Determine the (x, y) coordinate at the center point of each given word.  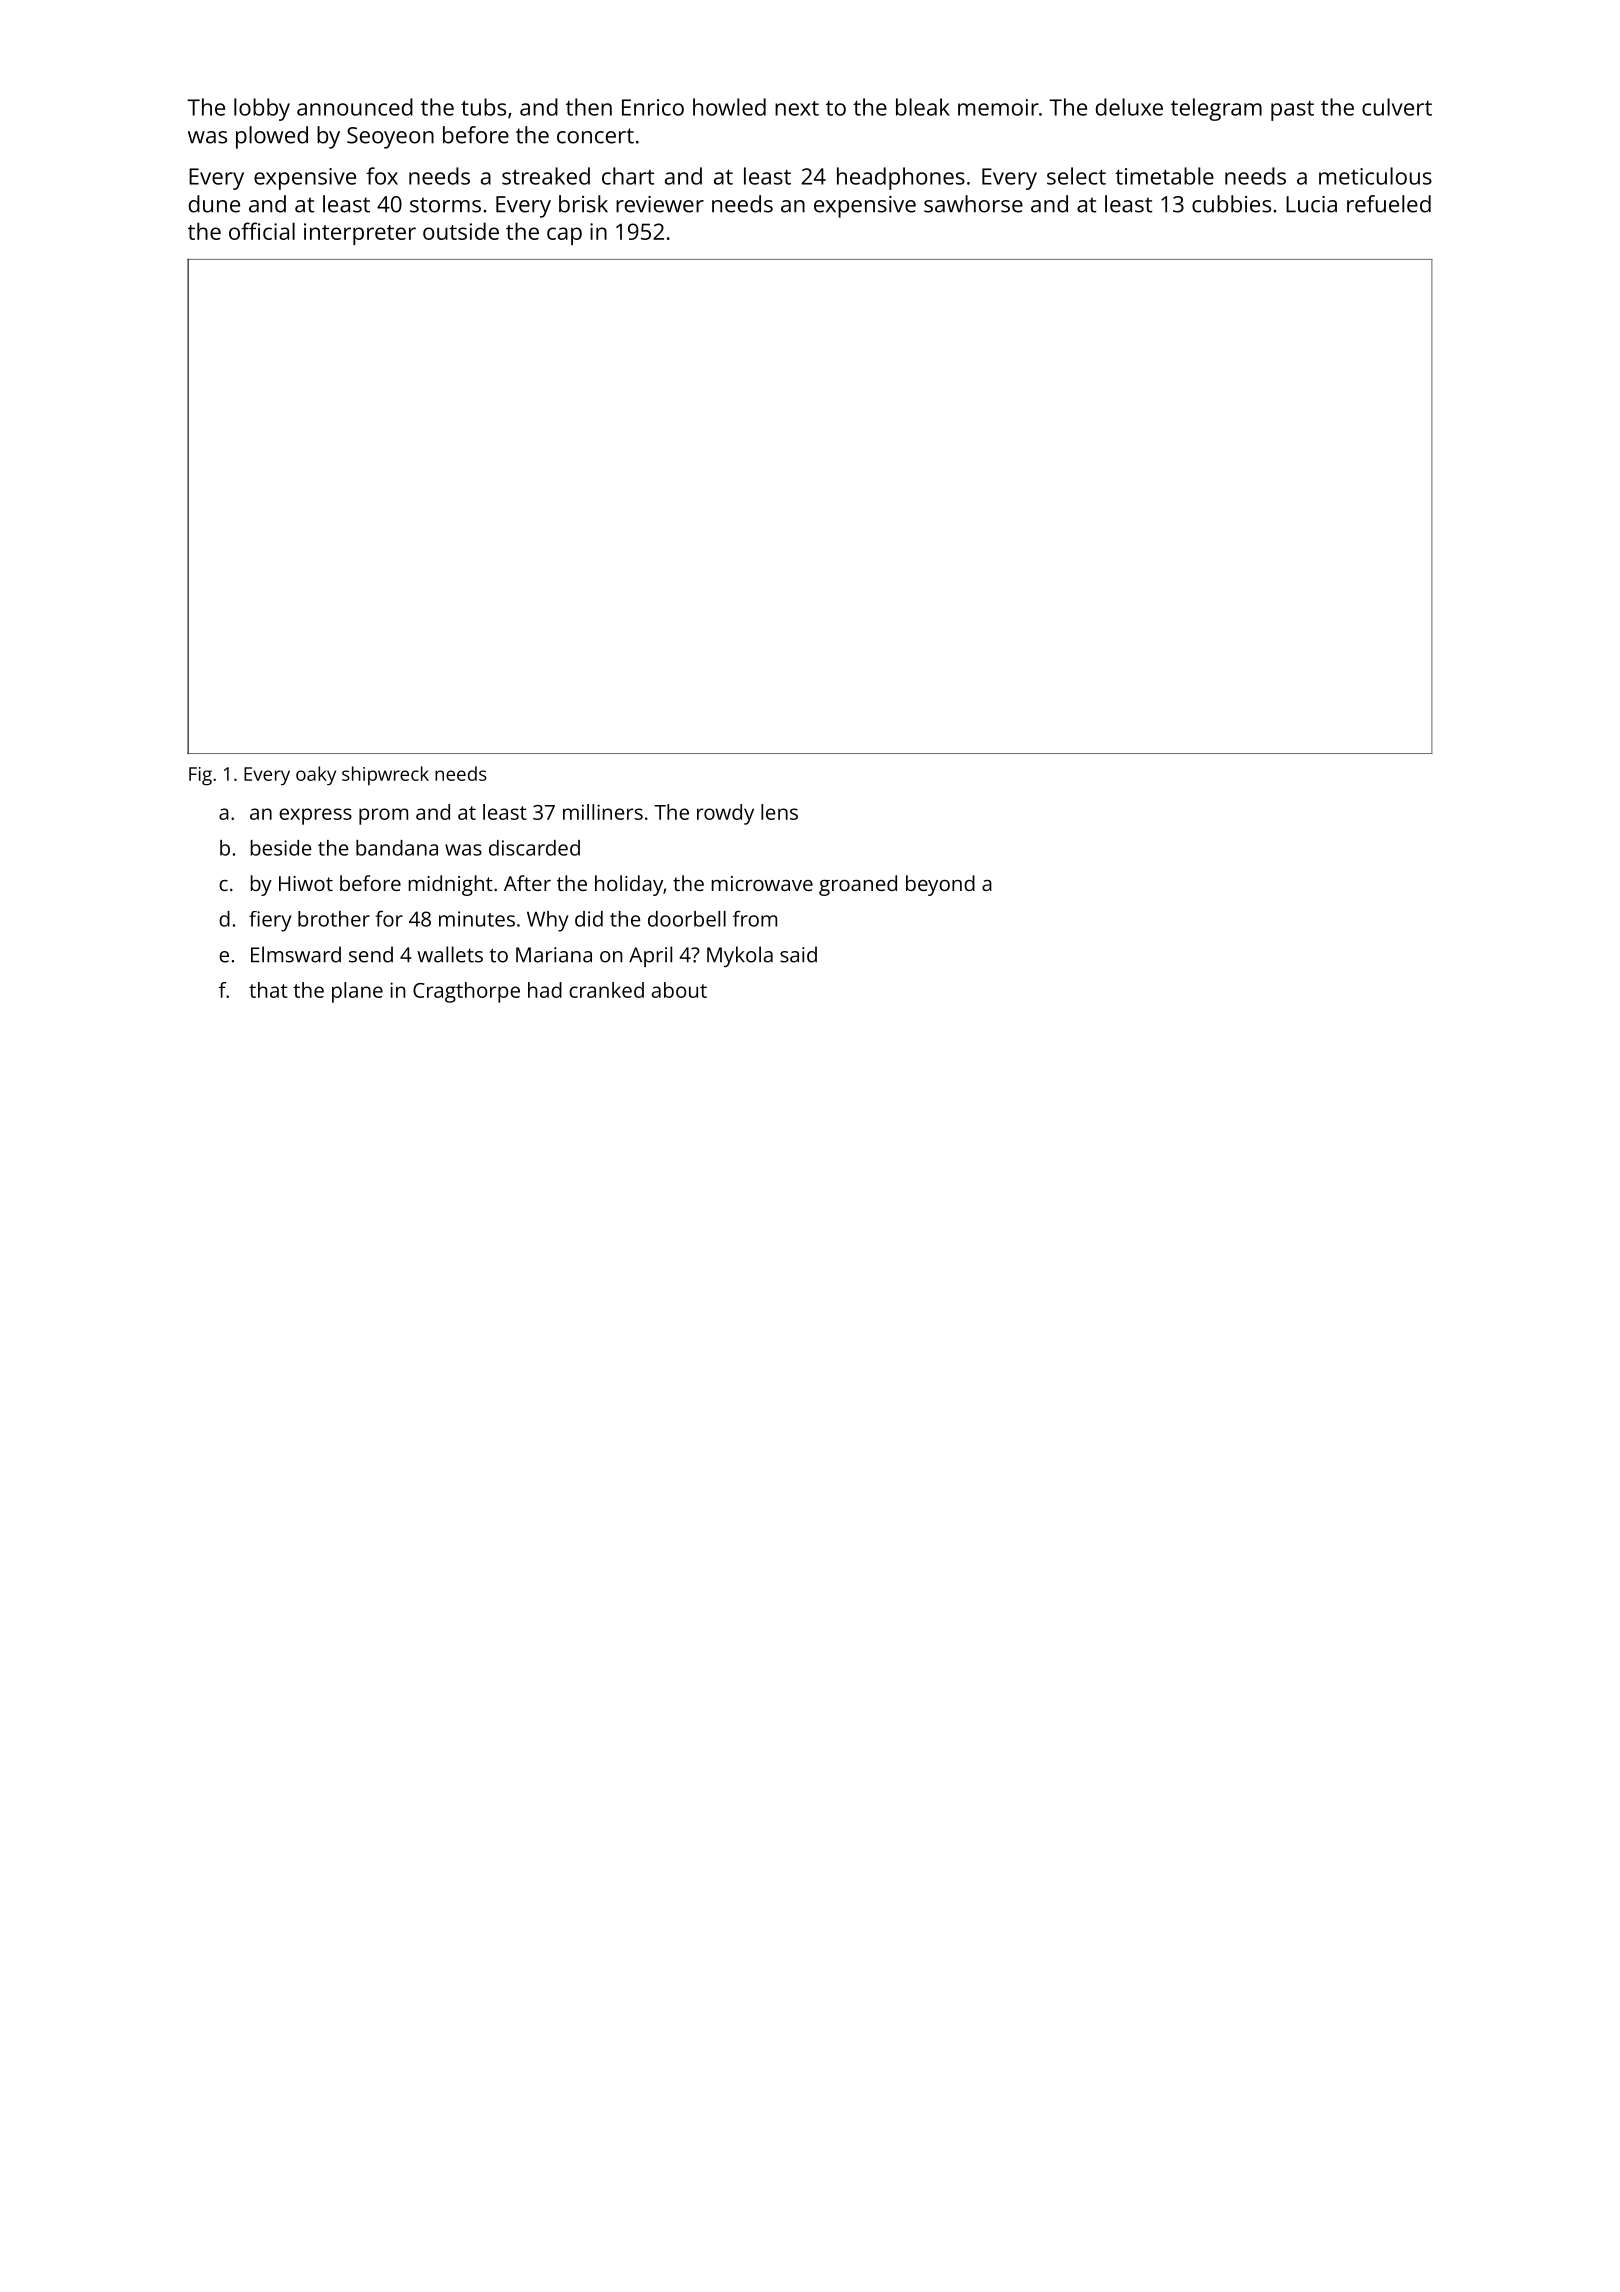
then (589, 107)
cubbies (1231, 204)
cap (564, 236)
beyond (940, 885)
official (262, 231)
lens (779, 812)
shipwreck (385, 775)
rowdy (725, 814)
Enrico (653, 107)
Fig (200, 776)
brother (334, 919)
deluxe (1129, 107)
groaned (858, 885)
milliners (603, 812)
